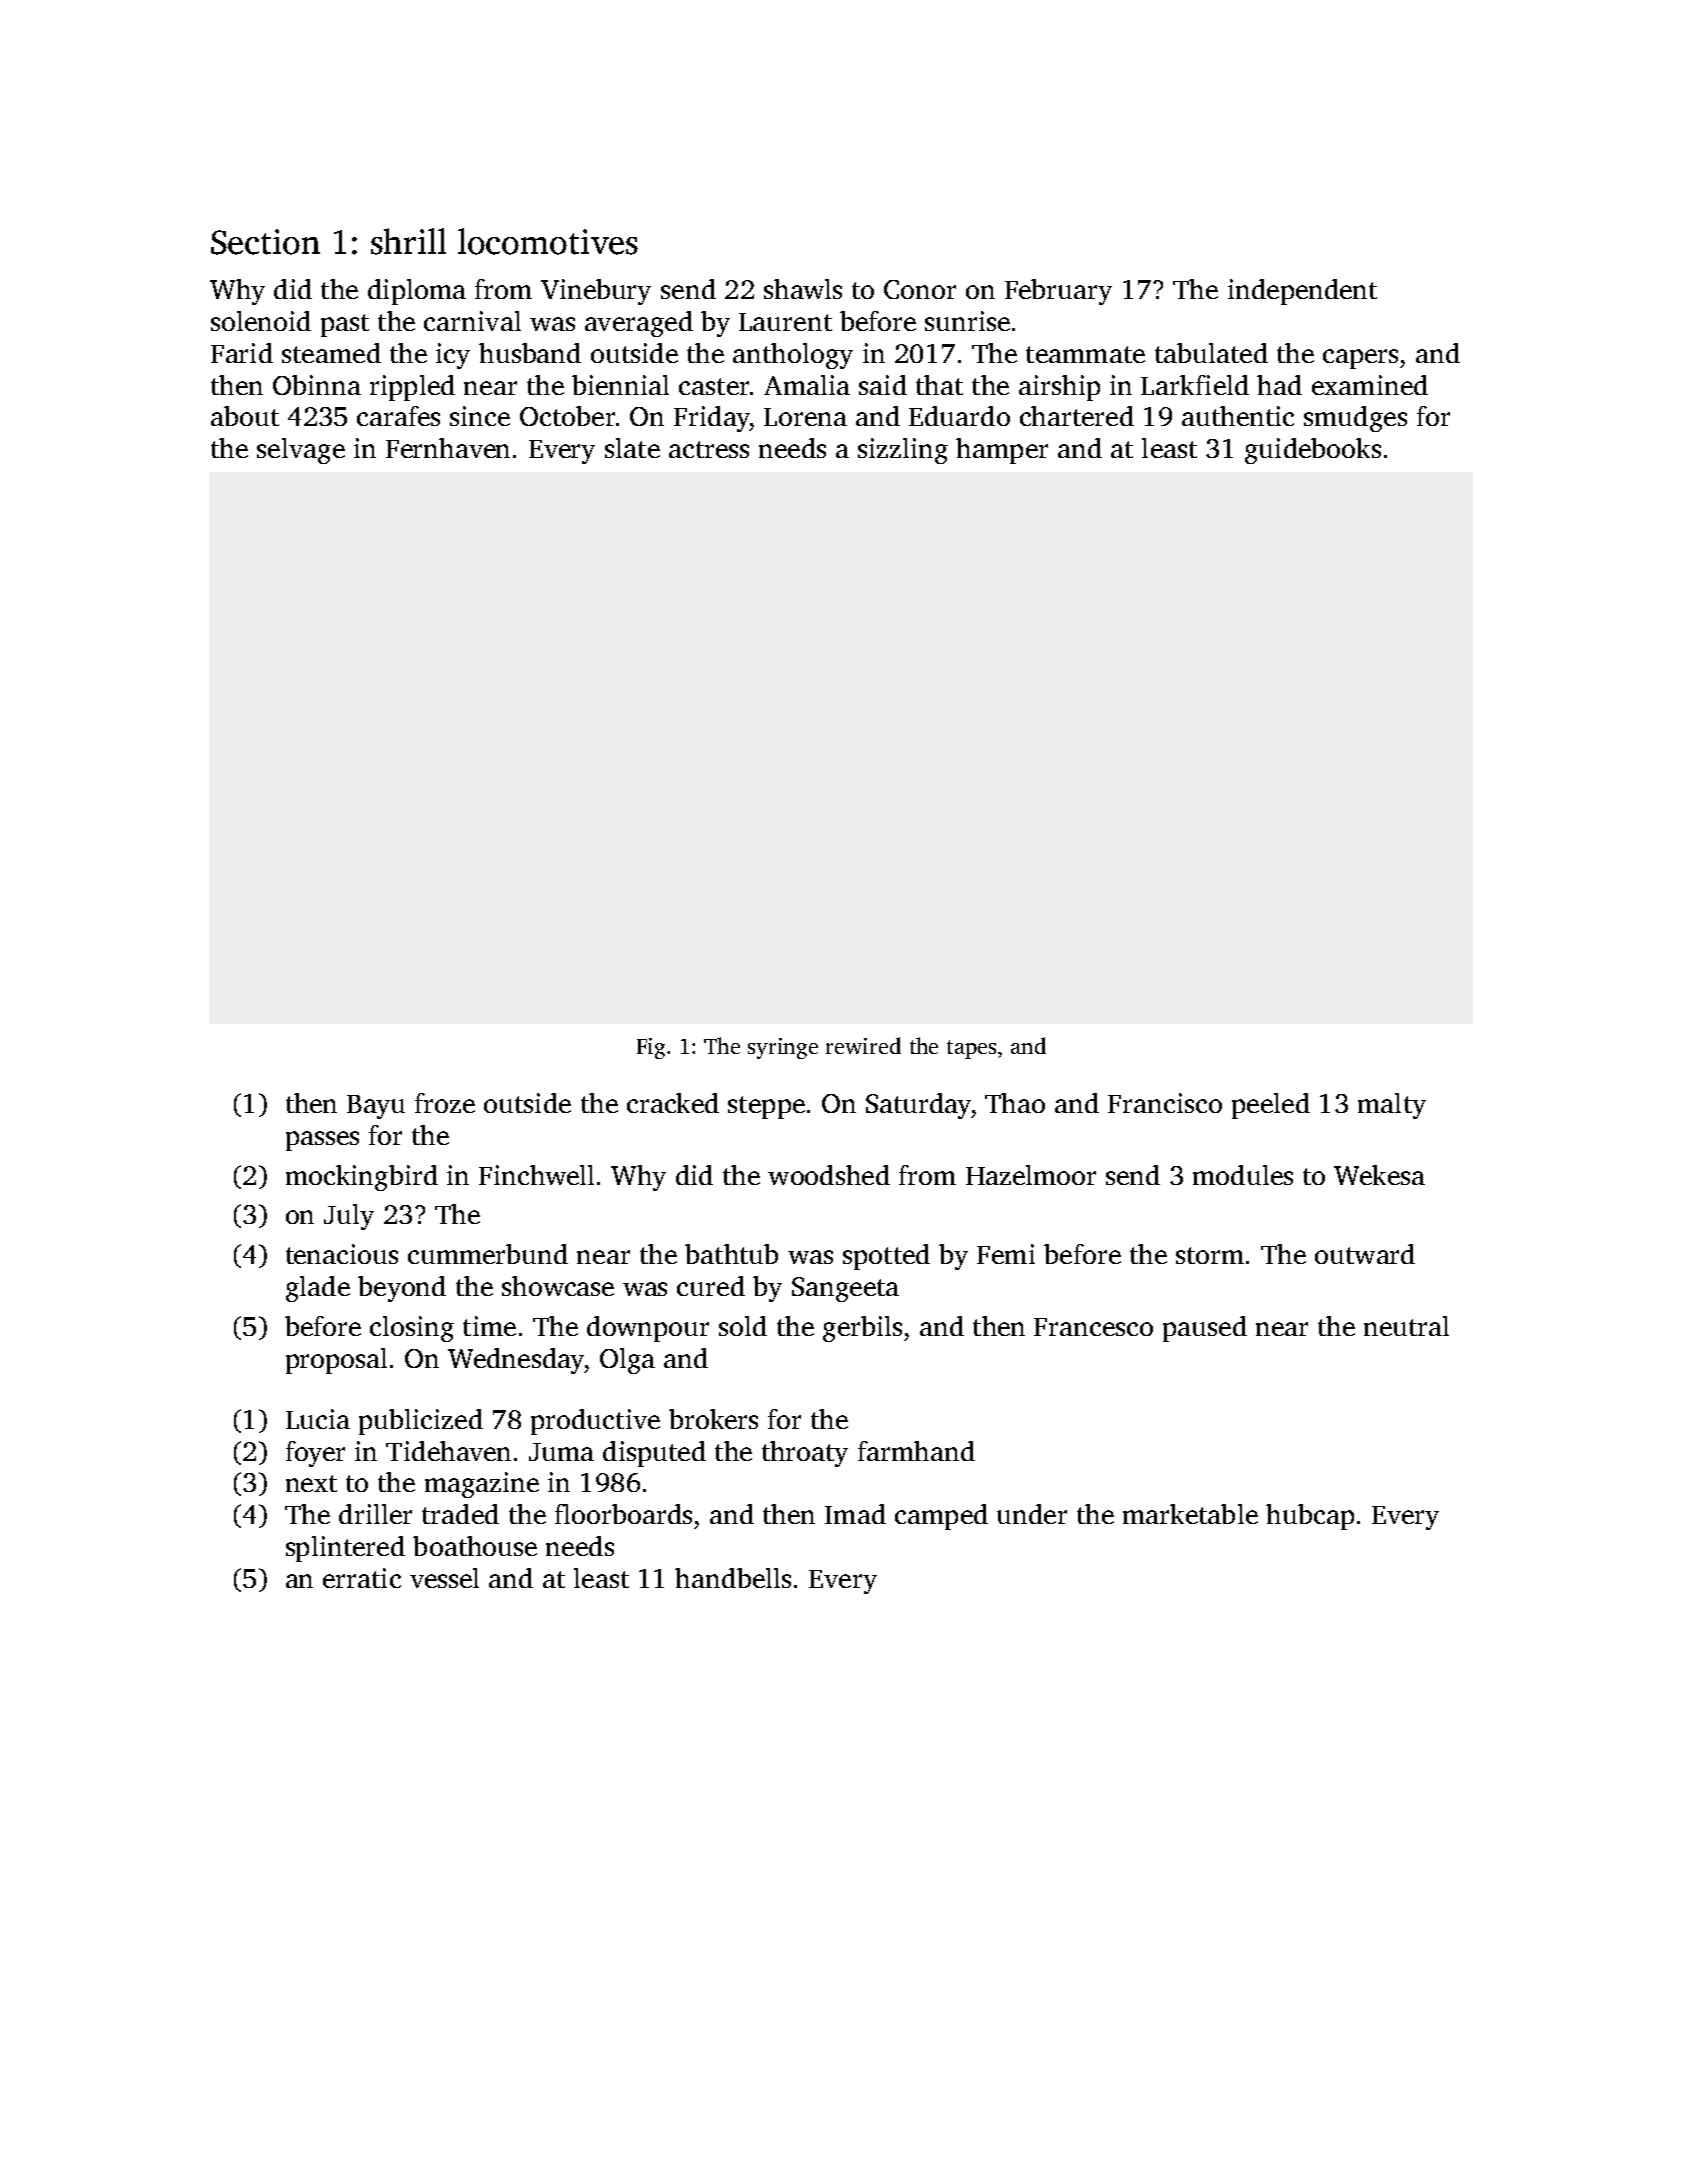 The image size is (1683, 2178). What do you see at coordinates (1310, 1517) in the screenshot?
I see `hubcap` at bounding box center [1310, 1517].
